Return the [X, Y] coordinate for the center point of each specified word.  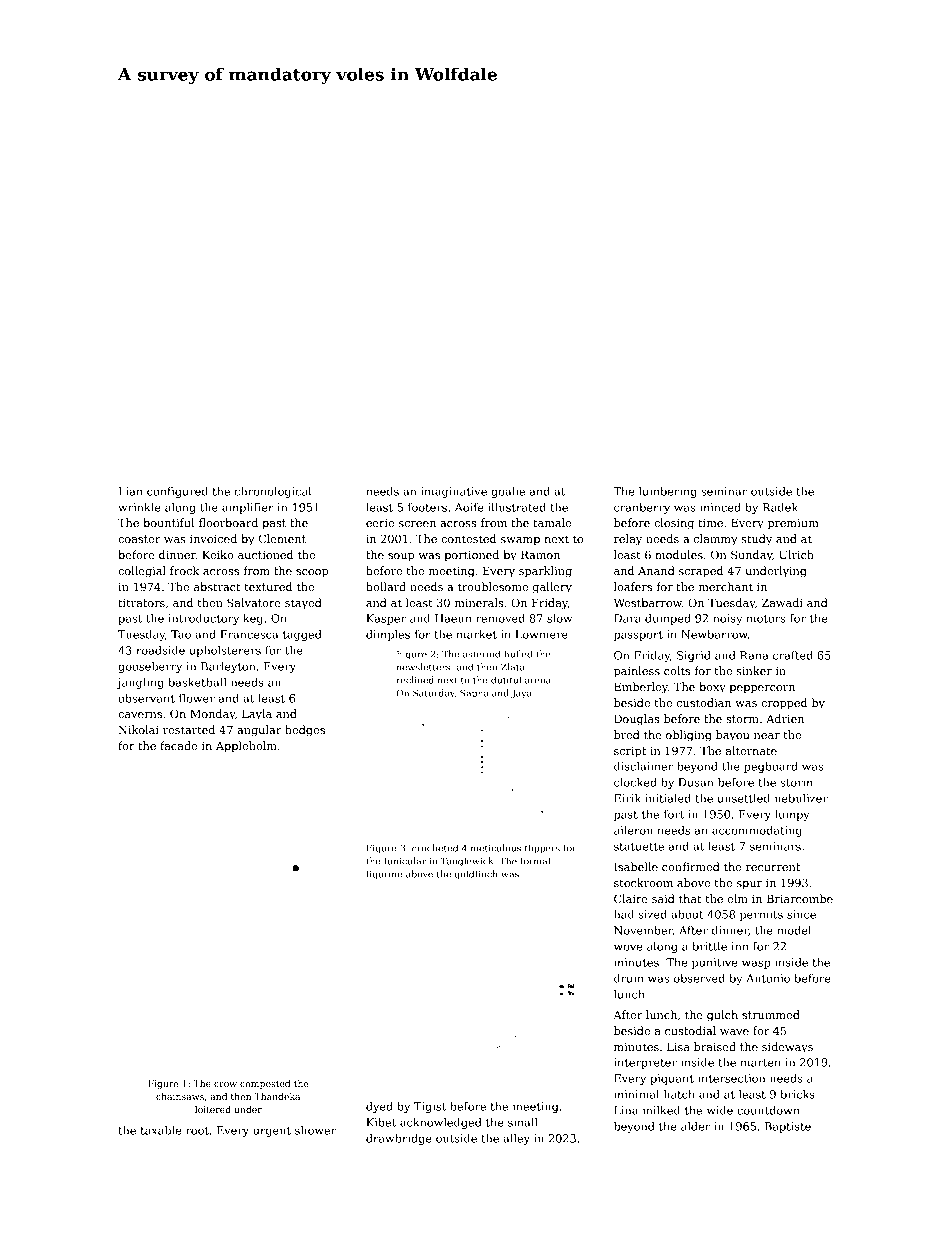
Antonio [768, 978]
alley [516, 1139]
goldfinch [476, 875]
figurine [384, 875]
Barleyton [228, 667]
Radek [780, 507]
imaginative [454, 492]
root [197, 1131]
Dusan [696, 782]
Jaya [521, 694]
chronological [272, 492]
